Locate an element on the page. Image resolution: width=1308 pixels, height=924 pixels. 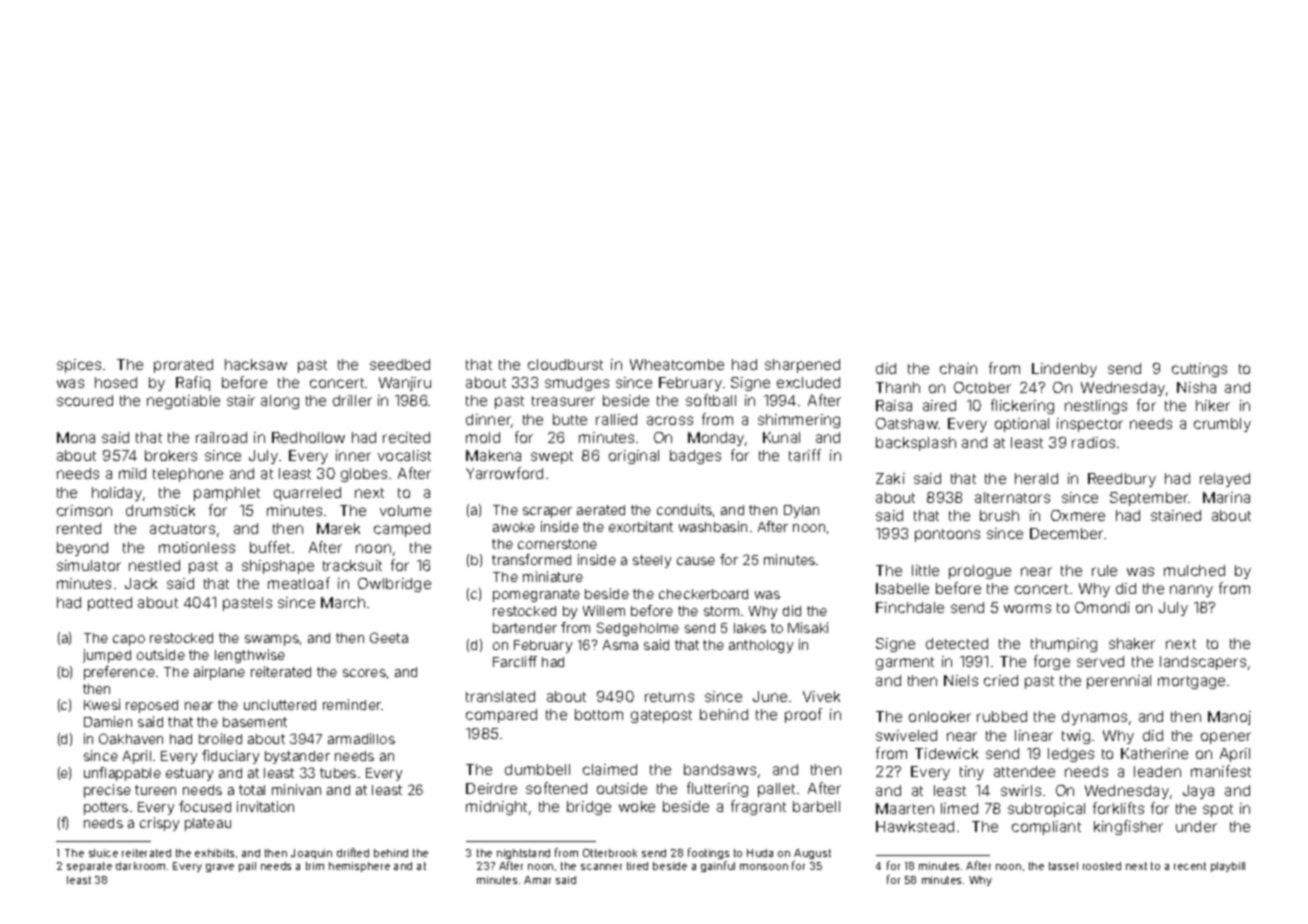
grave is located at coordinates (220, 868).
